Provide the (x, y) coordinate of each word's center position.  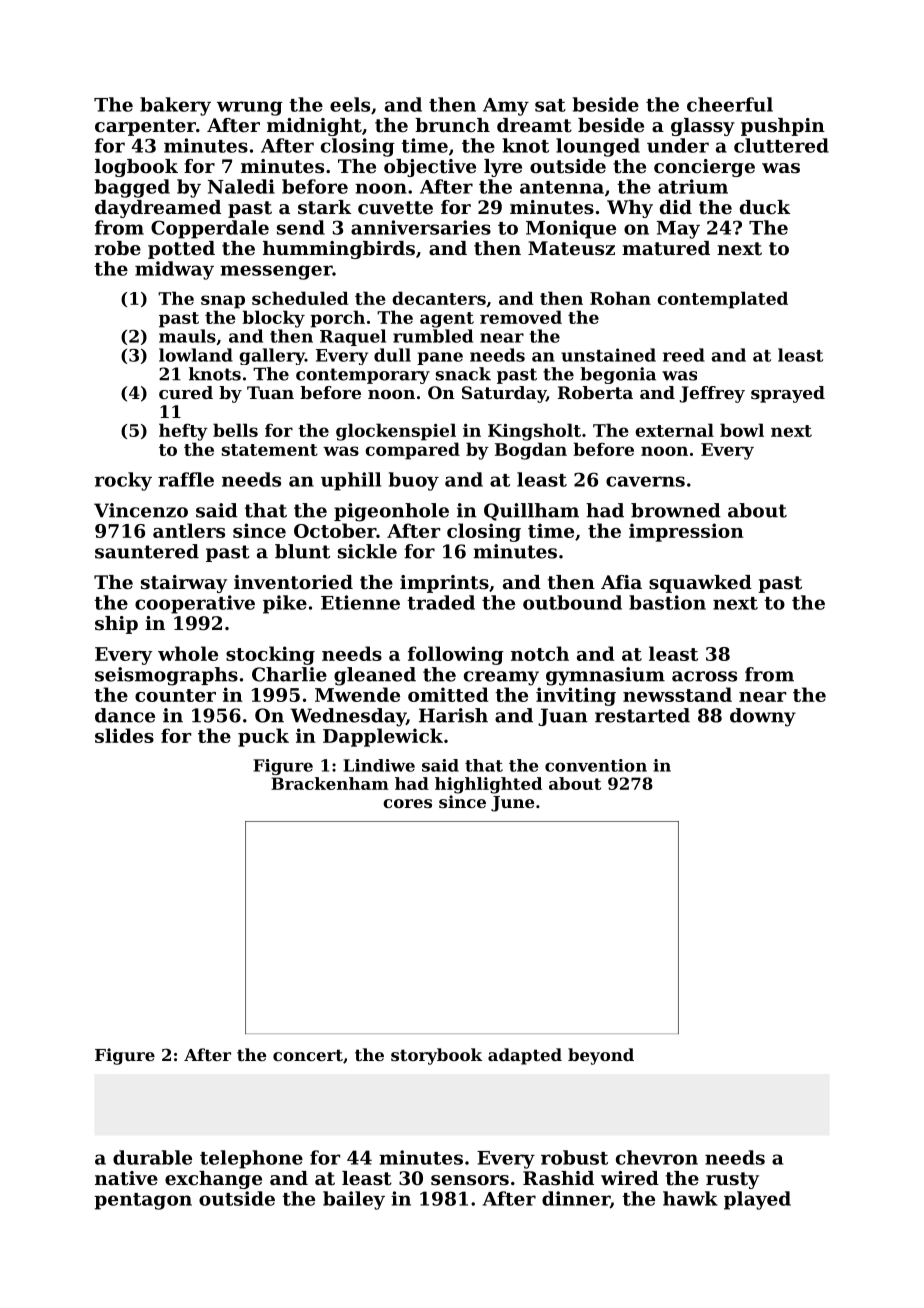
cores (407, 803)
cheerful (730, 104)
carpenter (145, 127)
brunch (452, 125)
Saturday (504, 394)
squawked (700, 584)
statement (270, 450)
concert (308, 1055)
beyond (601, 1056)
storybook (437, 1056)
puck (263, 737)
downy (763, 717)
